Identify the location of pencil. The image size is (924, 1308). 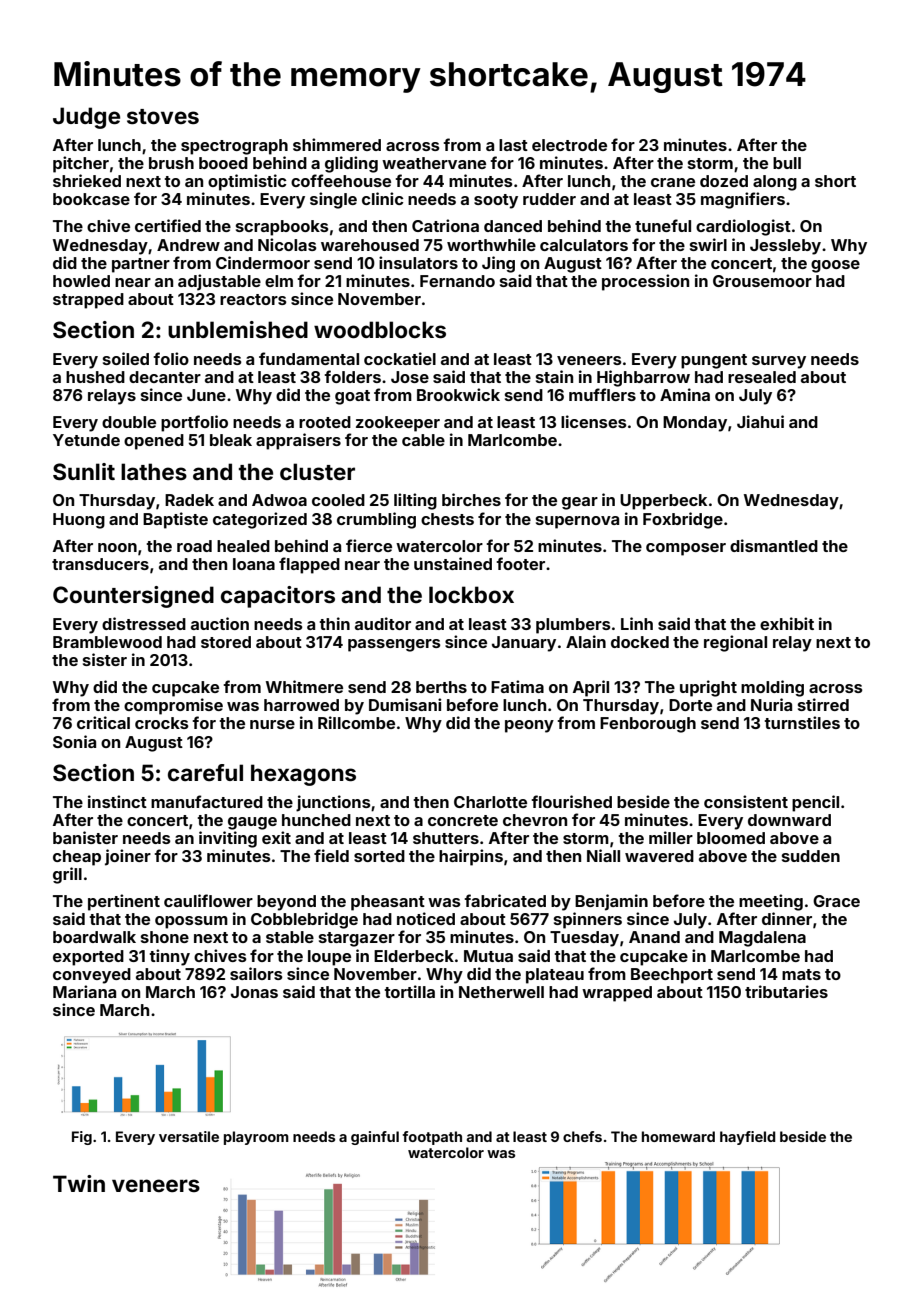
(815, 803).
